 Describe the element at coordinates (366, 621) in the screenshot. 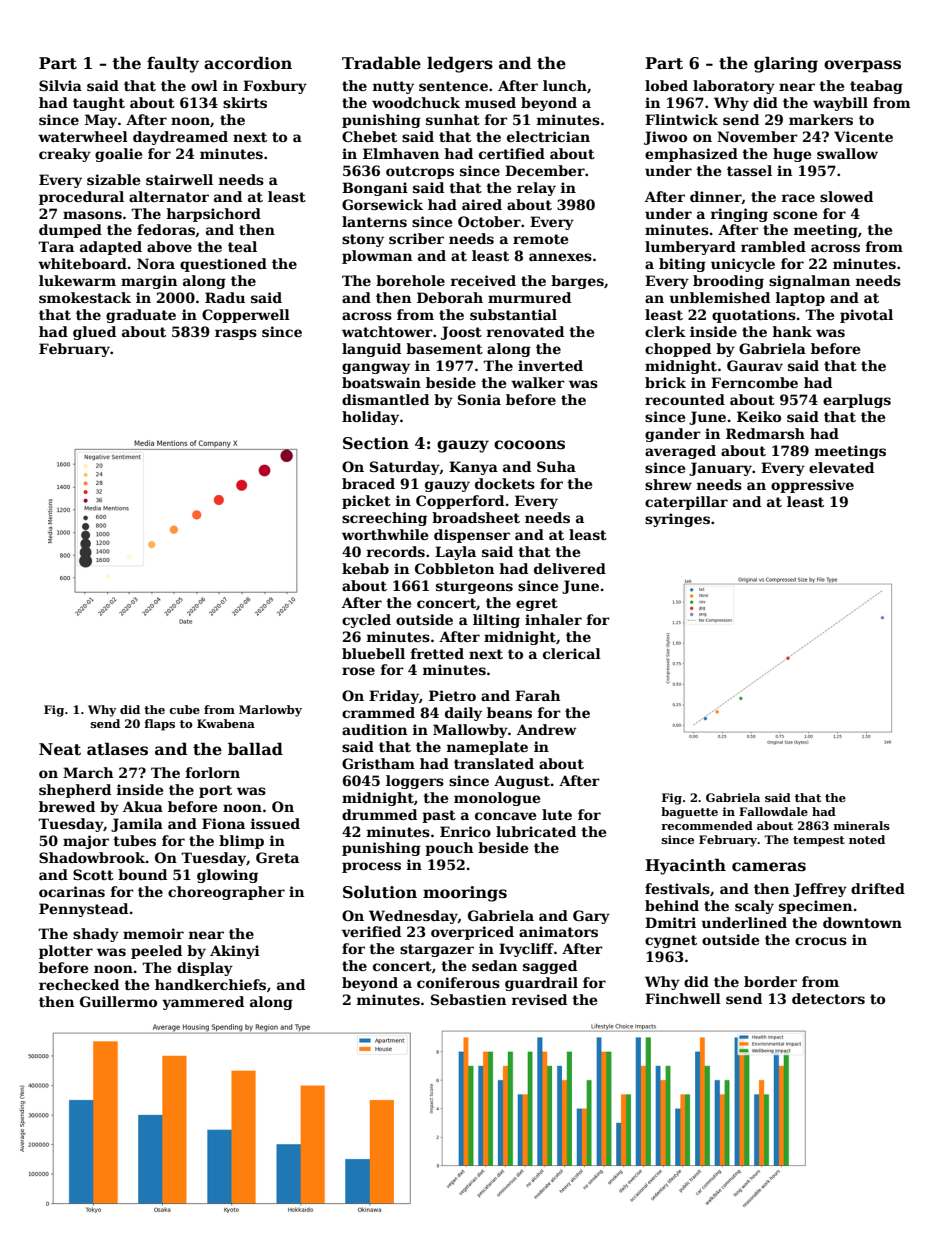

I see `cycled` at that location.
